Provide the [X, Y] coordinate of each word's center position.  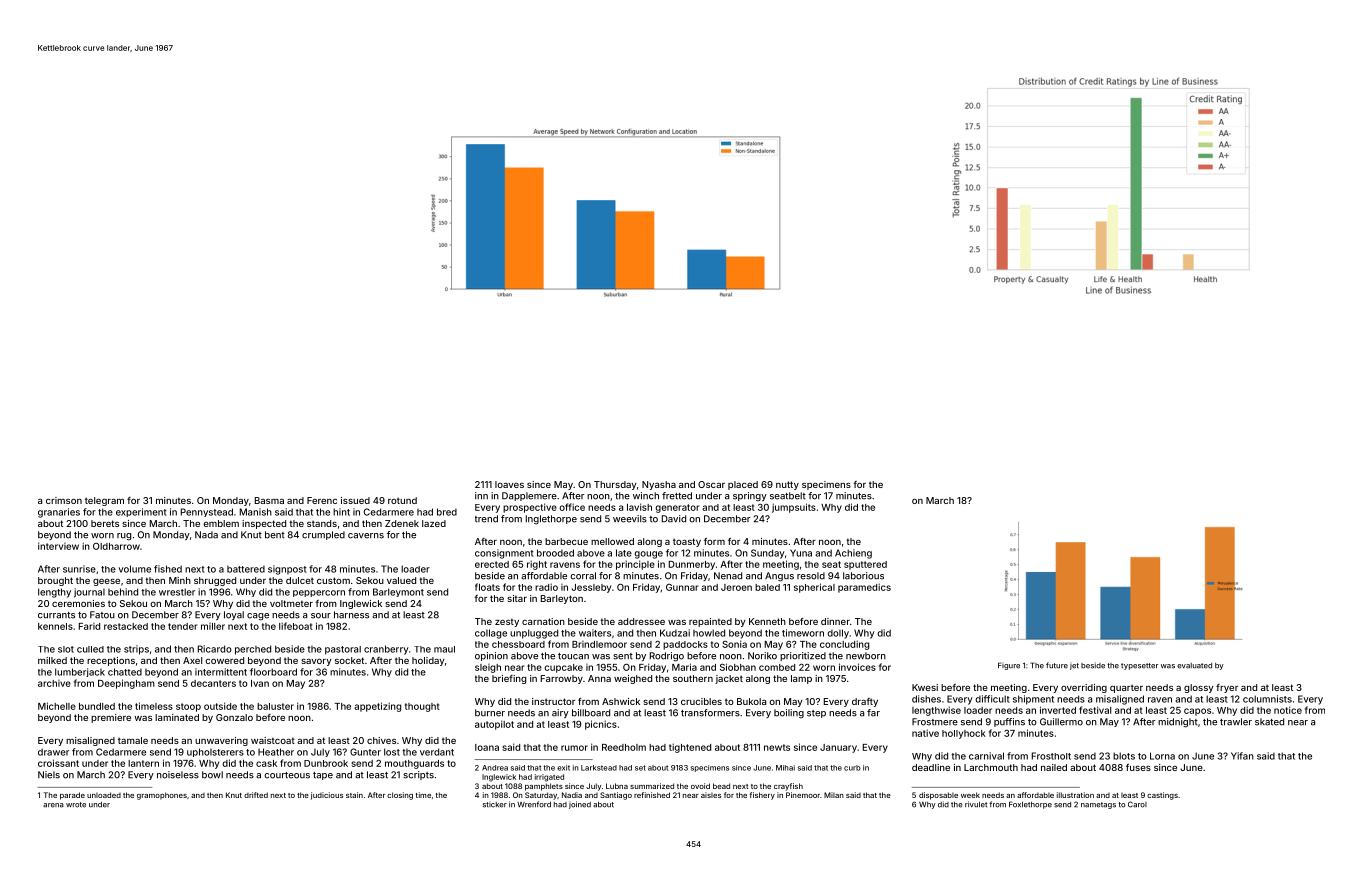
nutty [787, 485]
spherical [814, 588]
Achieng [853, 554]
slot [66, 649]
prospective [530, 508]
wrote [76, 805]
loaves [509, 484]
